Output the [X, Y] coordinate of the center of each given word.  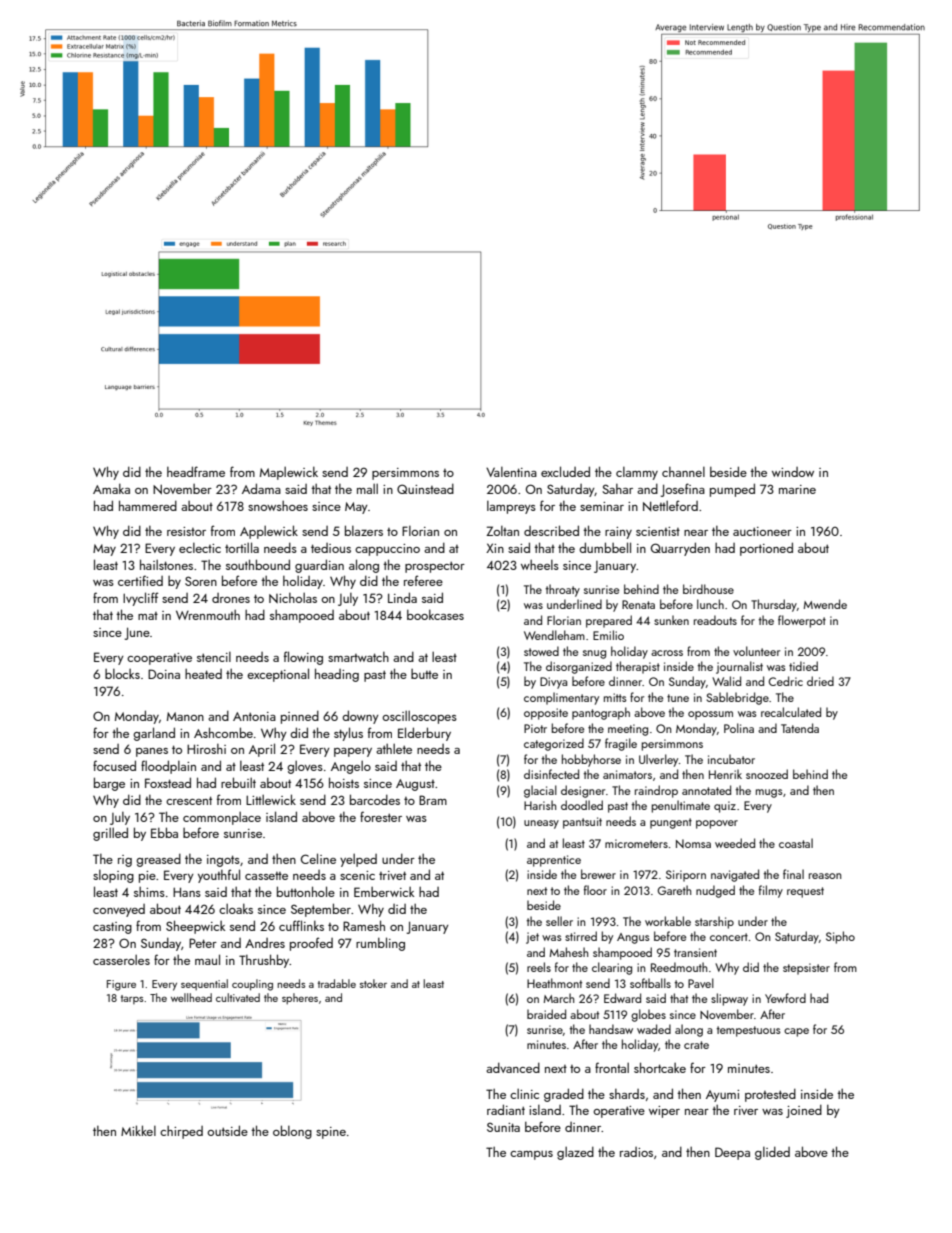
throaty [563, 590]
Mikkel [138, 1130]
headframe [196, 471]
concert [729, 937]
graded [564, 1095]
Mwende [825, 604]
